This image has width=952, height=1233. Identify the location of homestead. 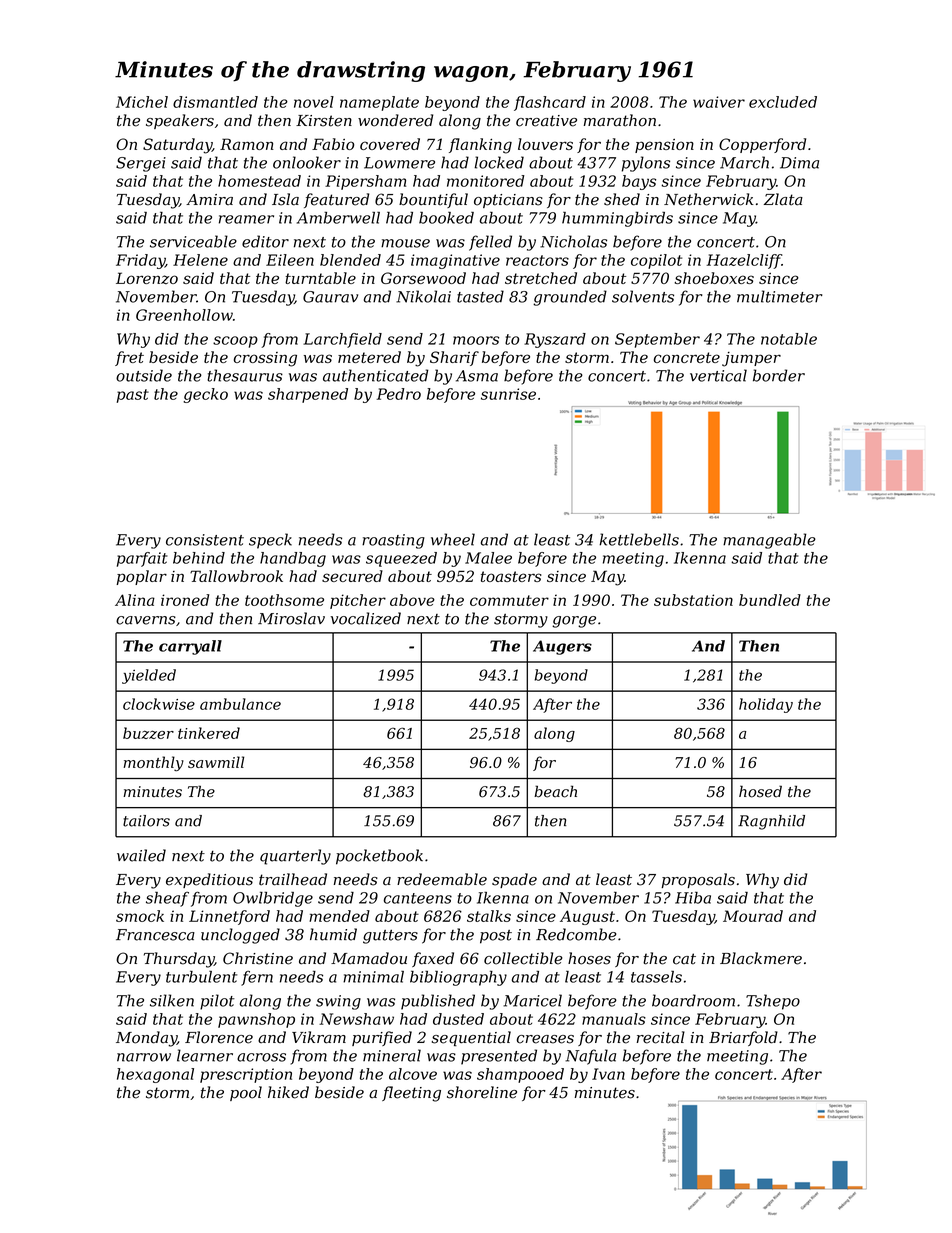
(259, 181).
